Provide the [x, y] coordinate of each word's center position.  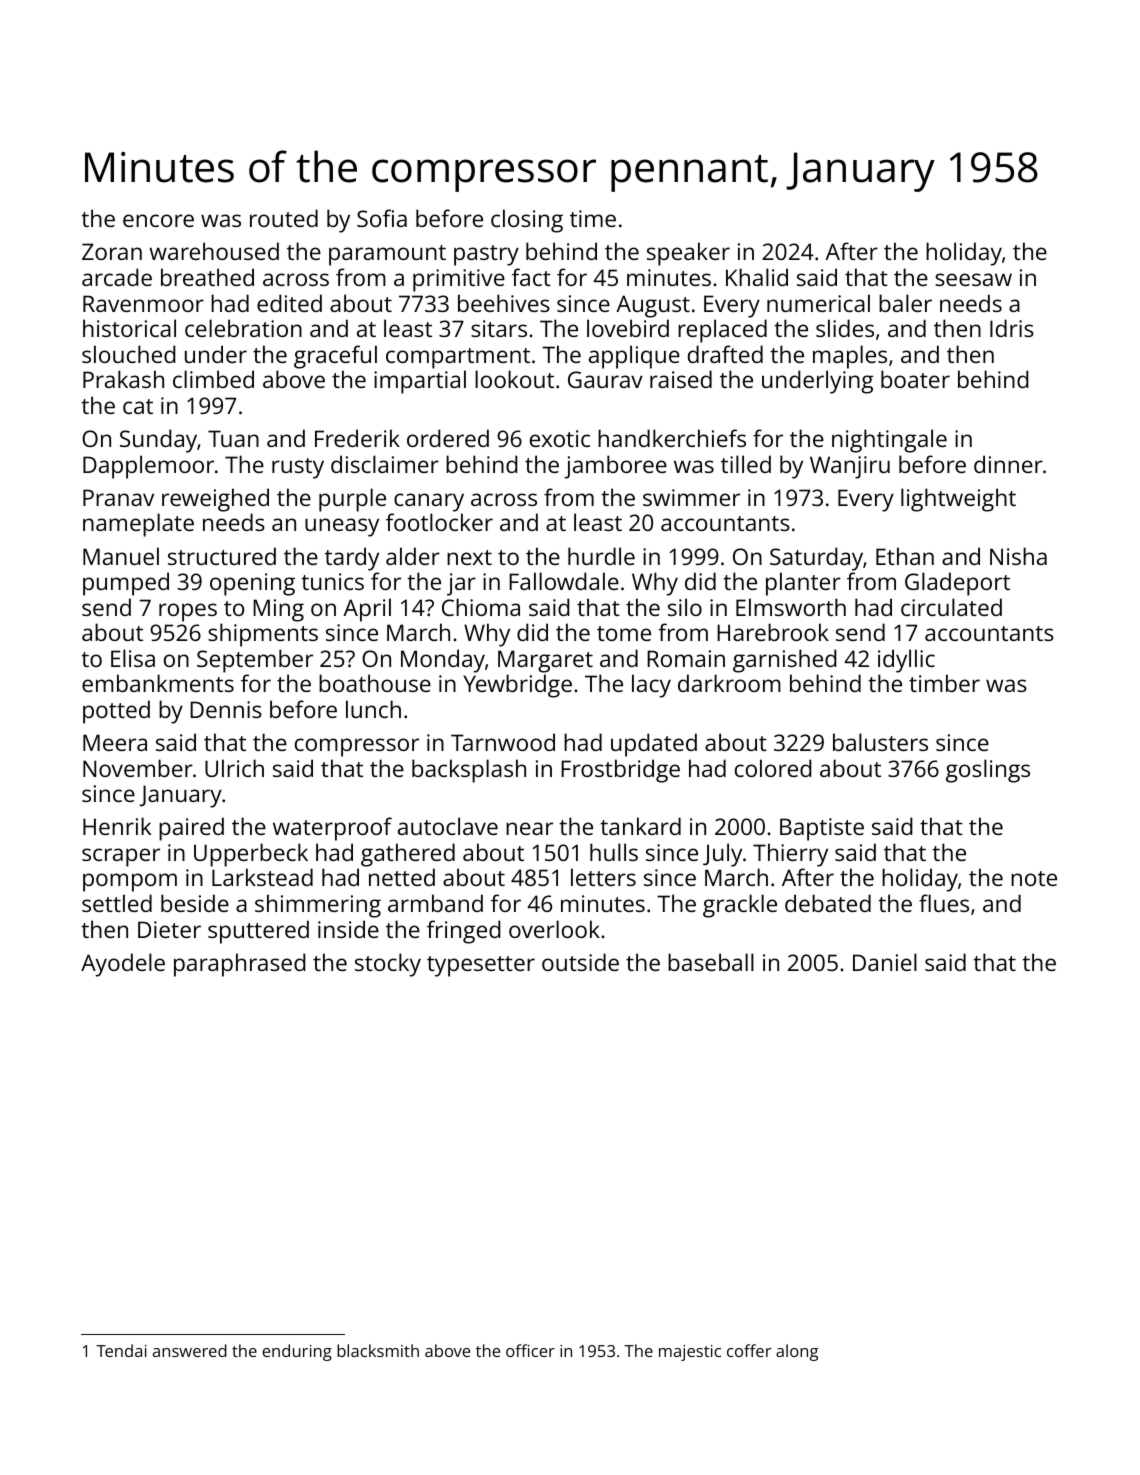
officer [530, 1350]
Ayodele [123, 965]
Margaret [545, 661]
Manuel [121, 556]
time [593, 218]
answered [190, 1350]
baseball [711, 962]
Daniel [885, 962]
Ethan [905, 556]
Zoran [112, 251]
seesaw [973, 279]
